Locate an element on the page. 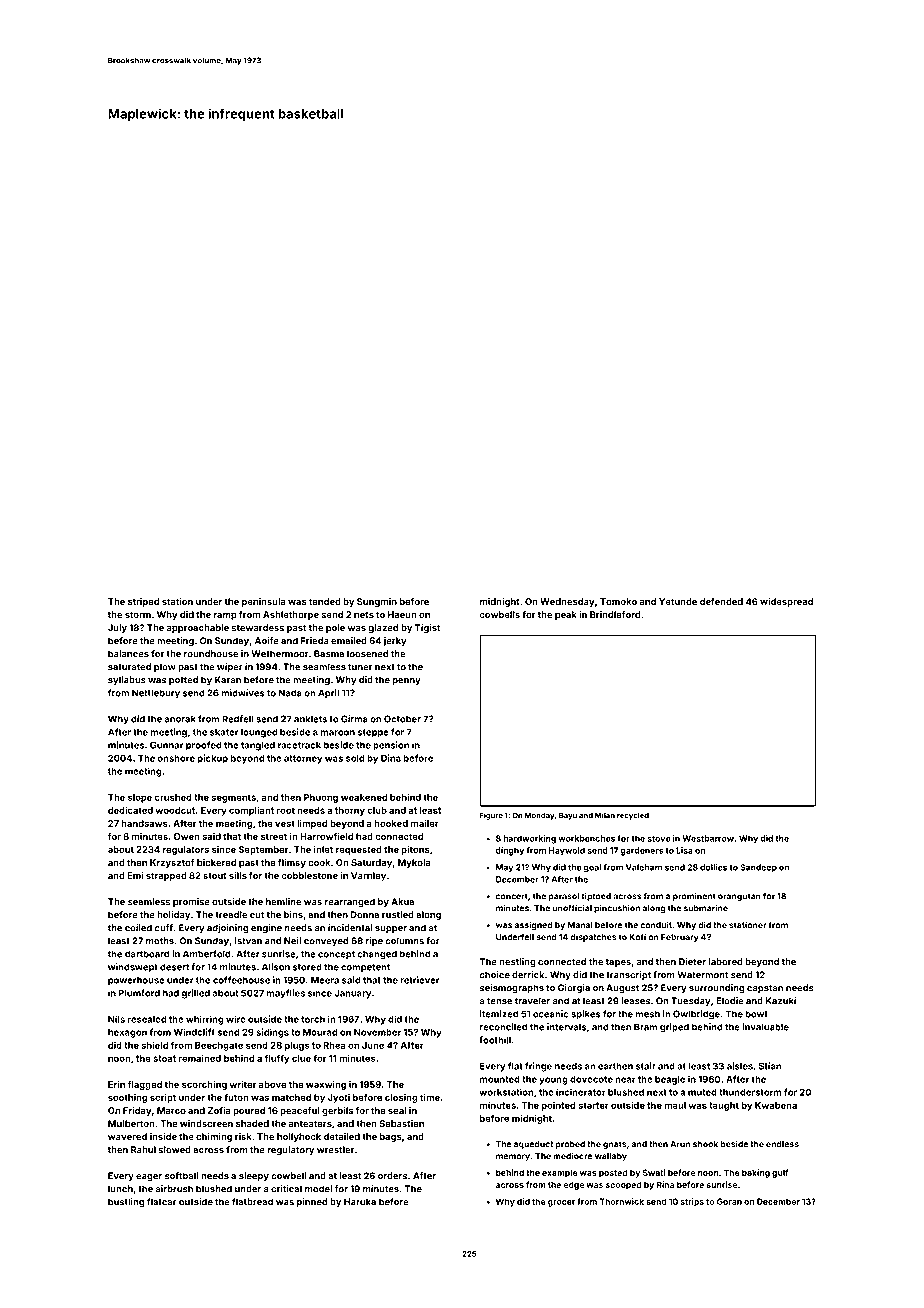 The width and height of the image is (924, 1308). widespread is located at coordinates (786, 602).
